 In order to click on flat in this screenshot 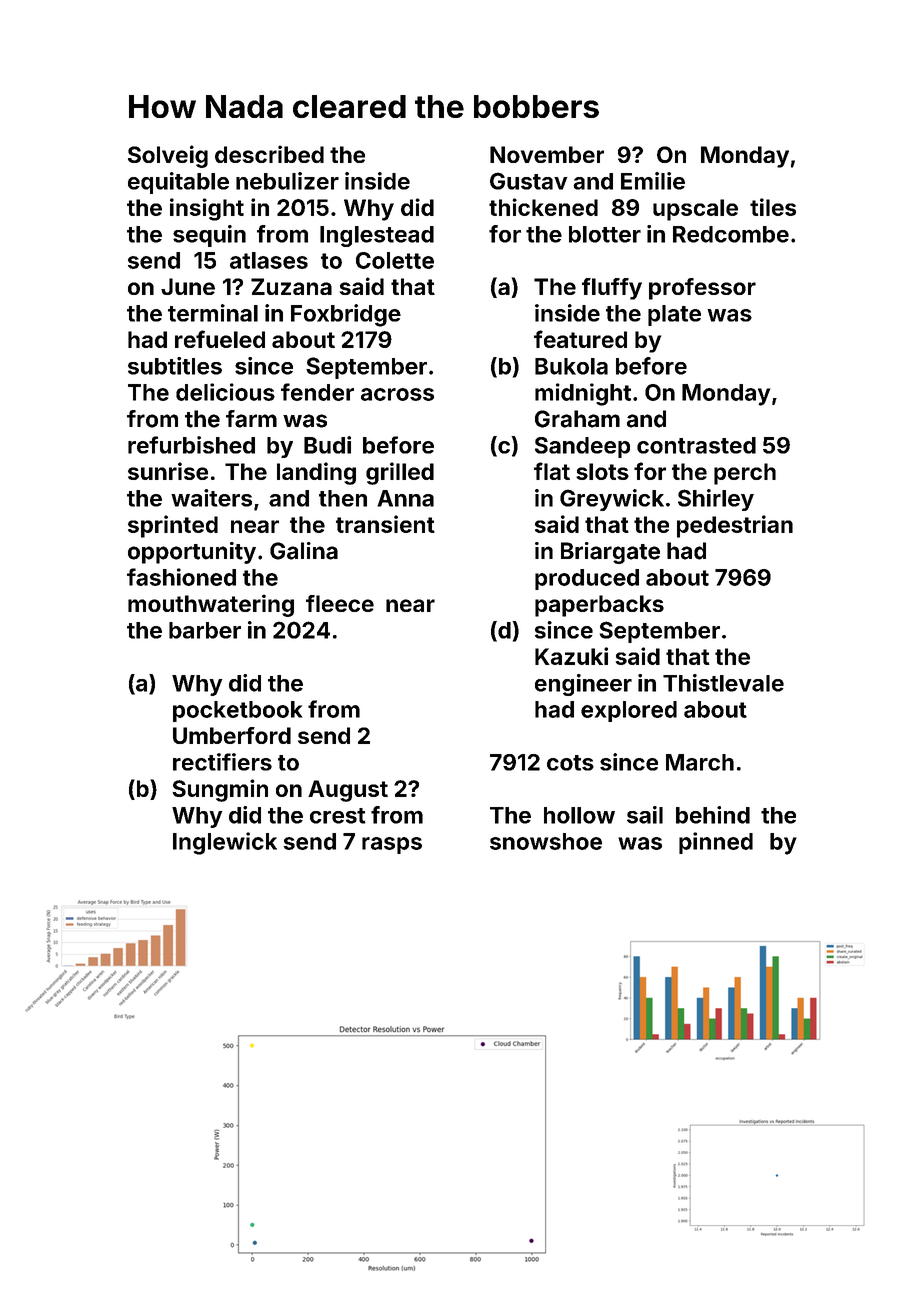, I will do `click(552, 471)`.
